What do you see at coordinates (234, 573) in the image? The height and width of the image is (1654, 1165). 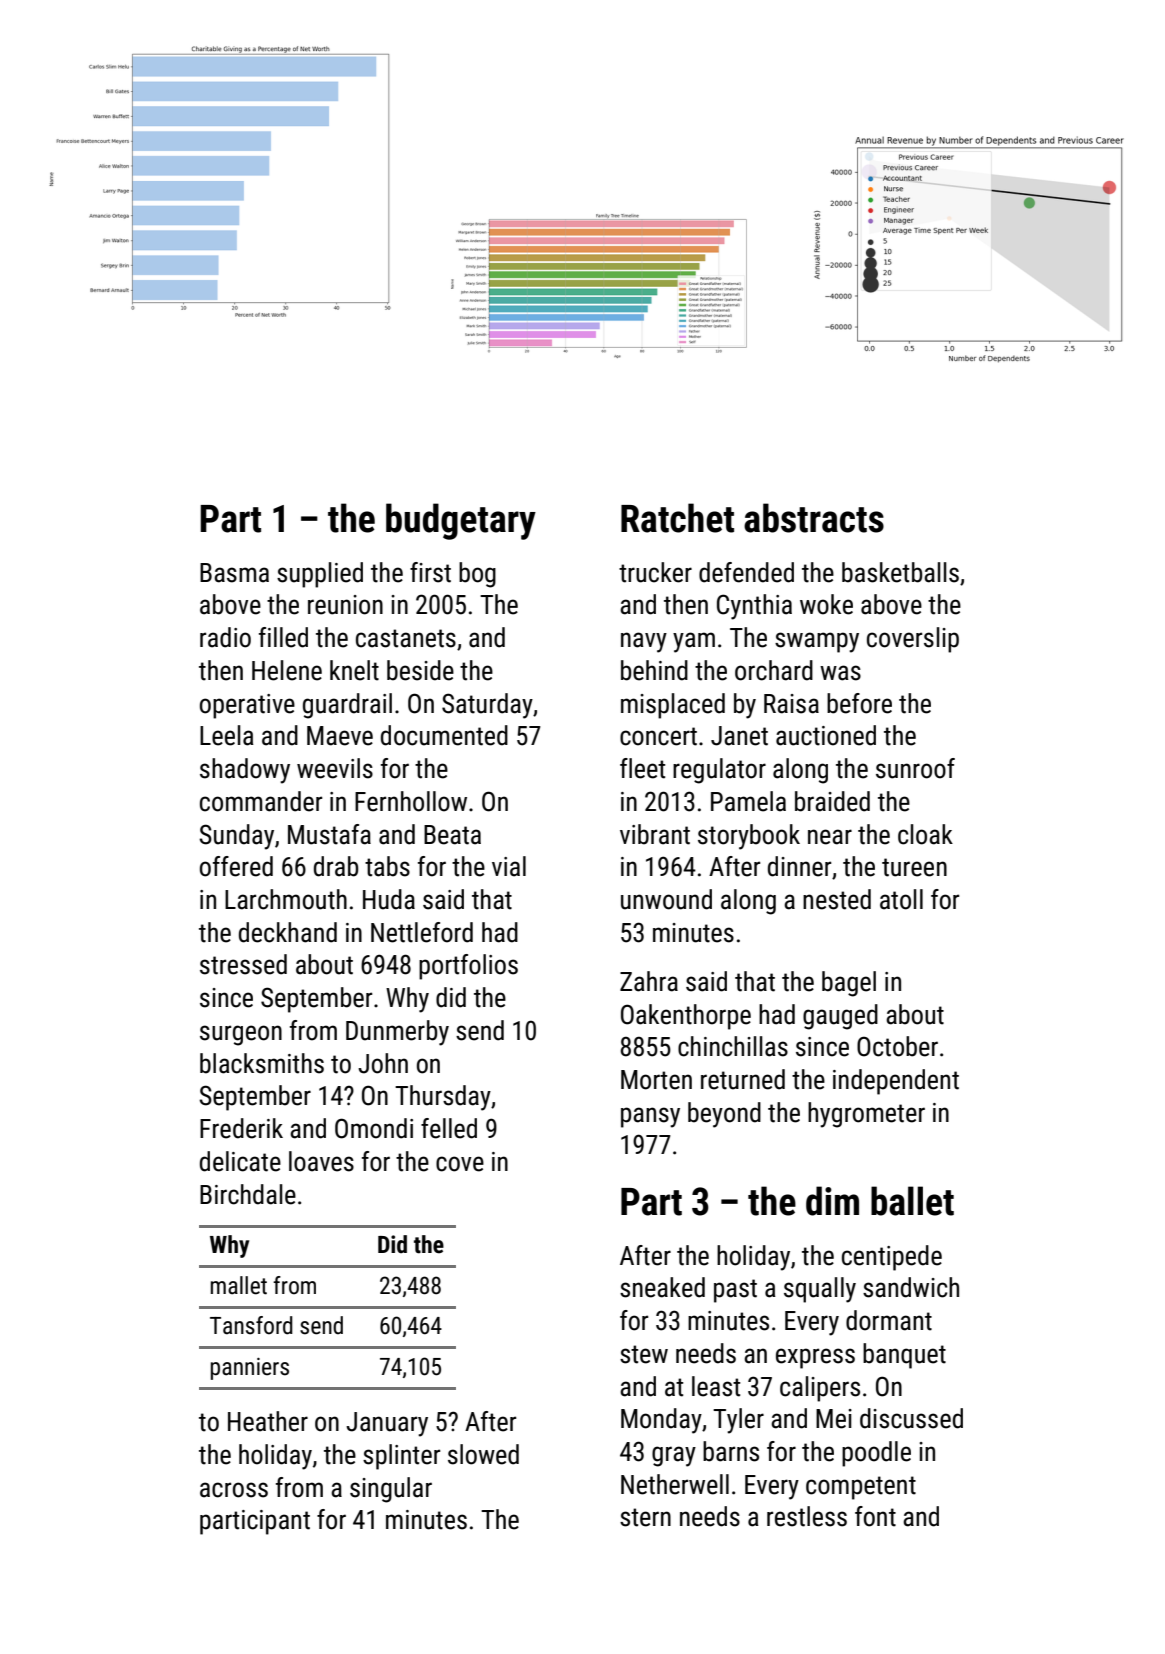 I see `Basma` at bounding box center [234, 573].
